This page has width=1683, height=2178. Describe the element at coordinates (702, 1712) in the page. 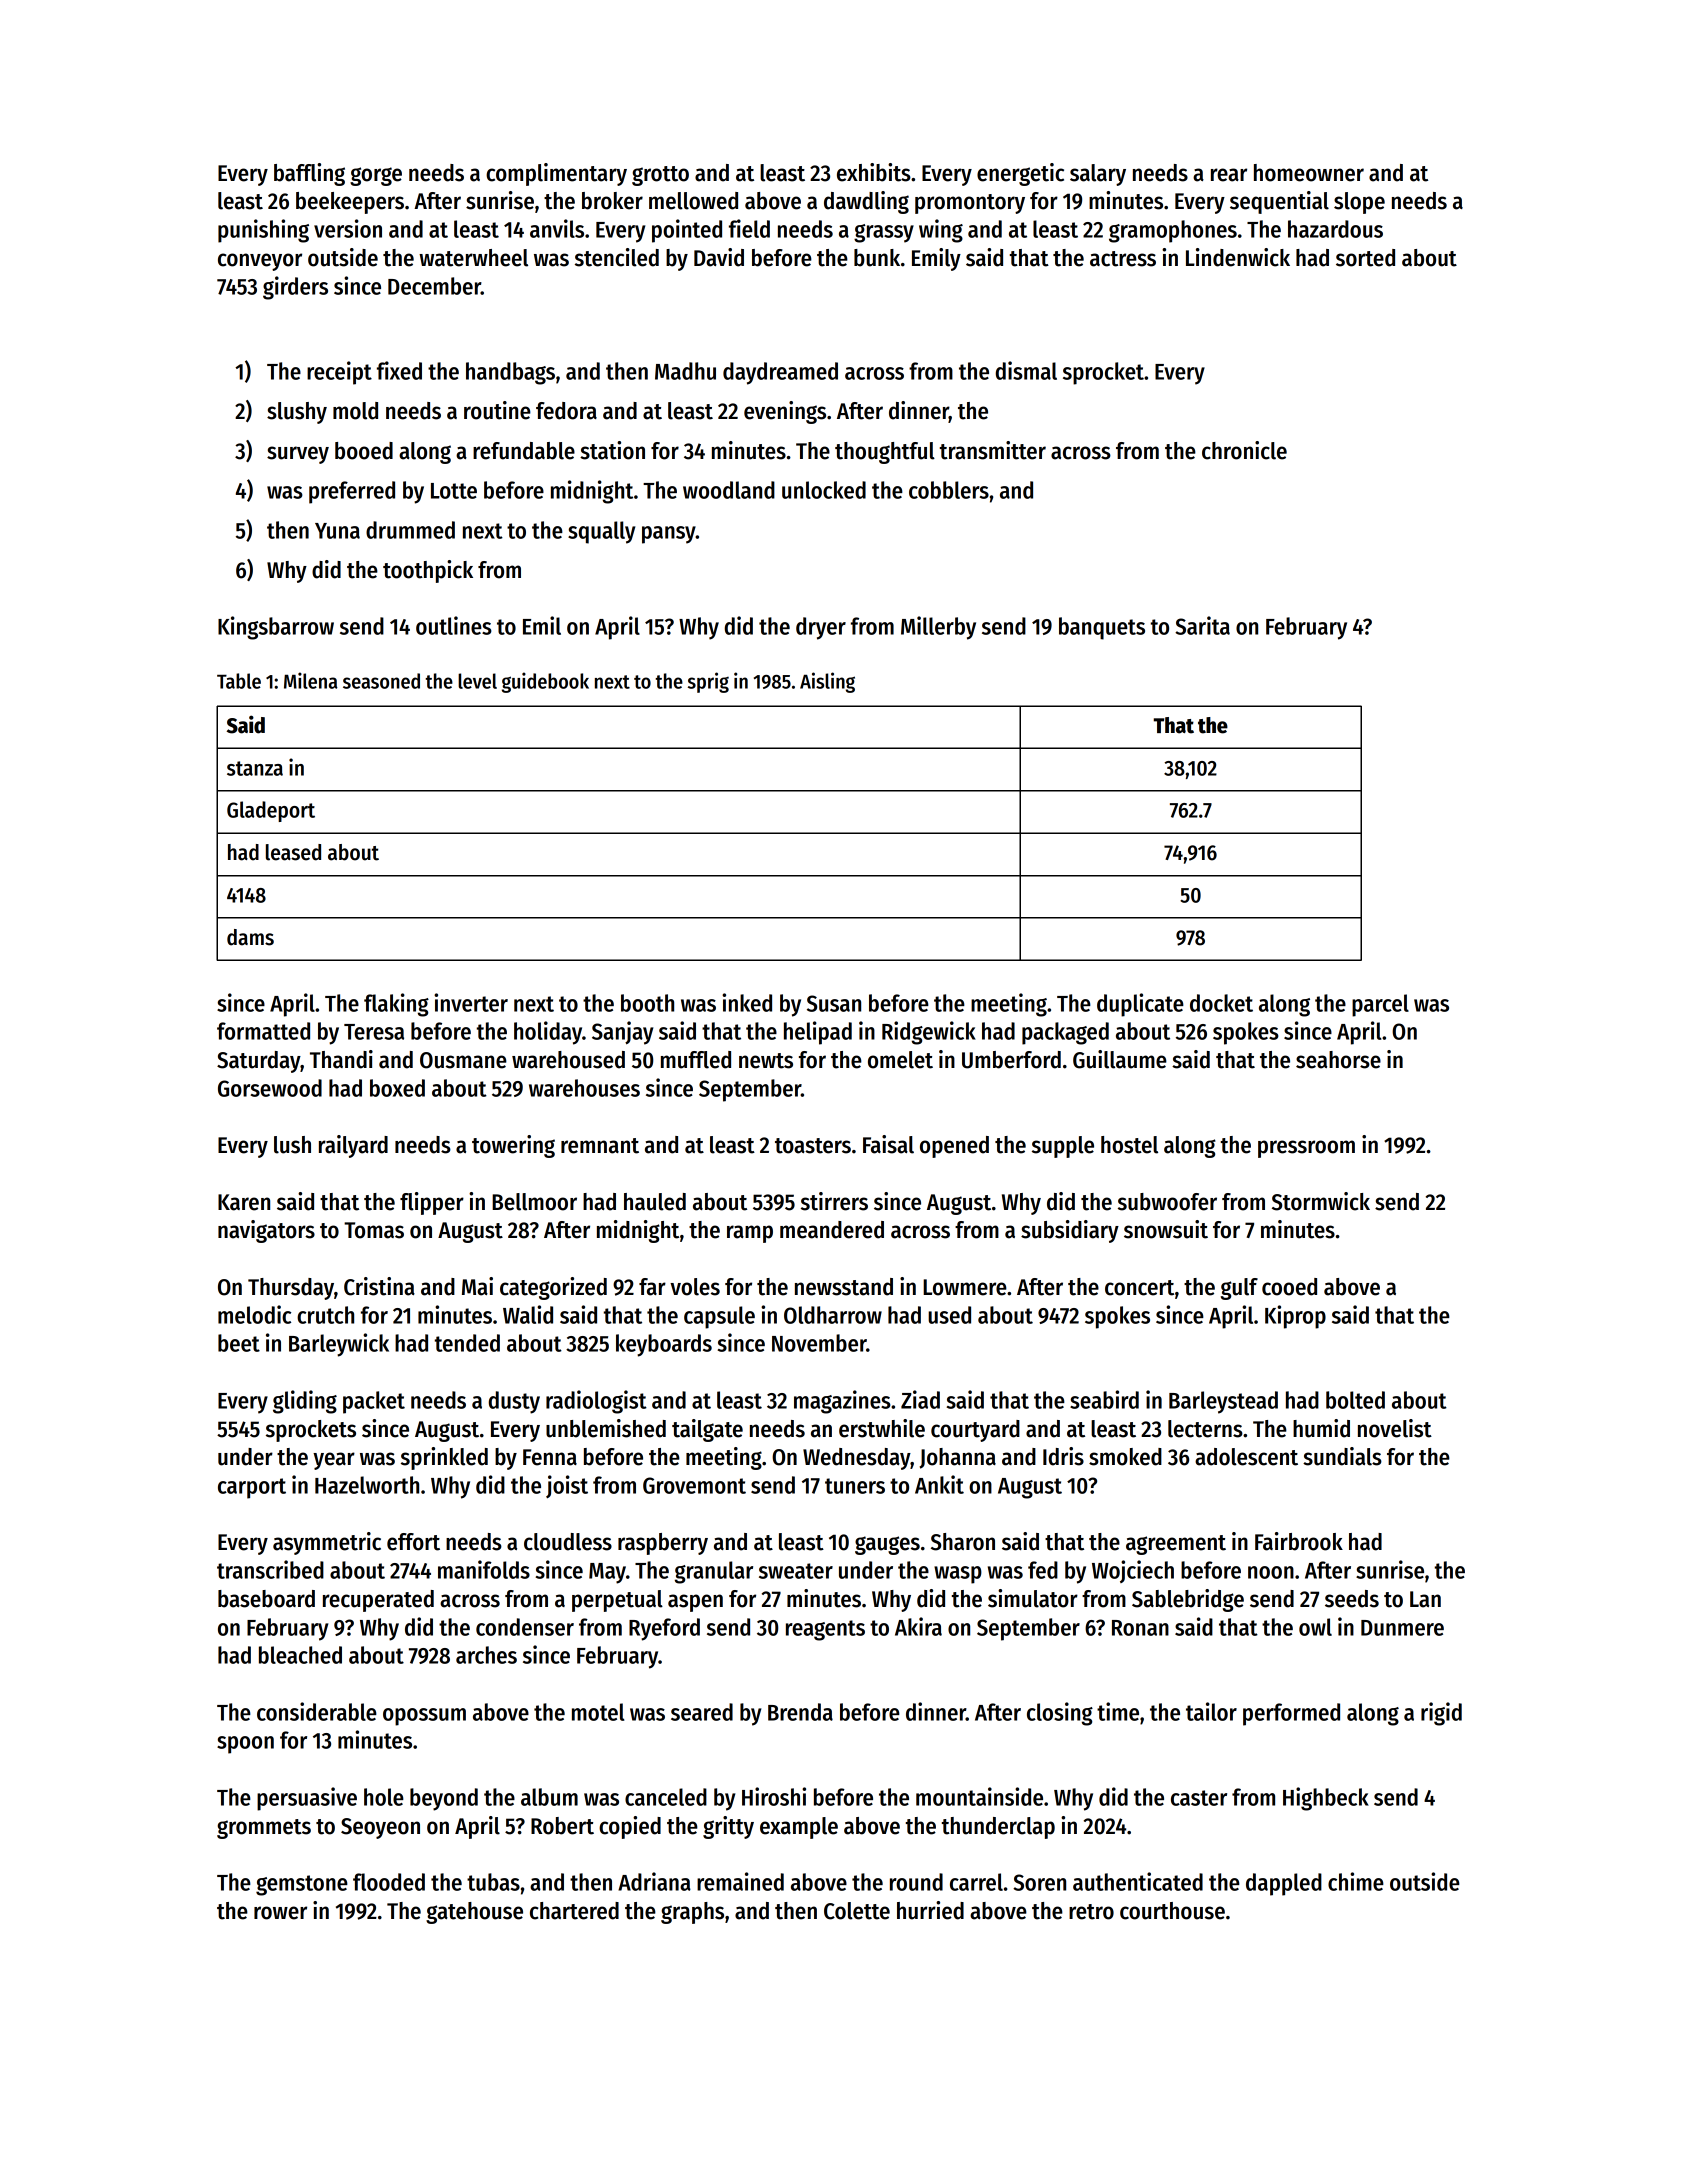

I see `seared` at that location.
